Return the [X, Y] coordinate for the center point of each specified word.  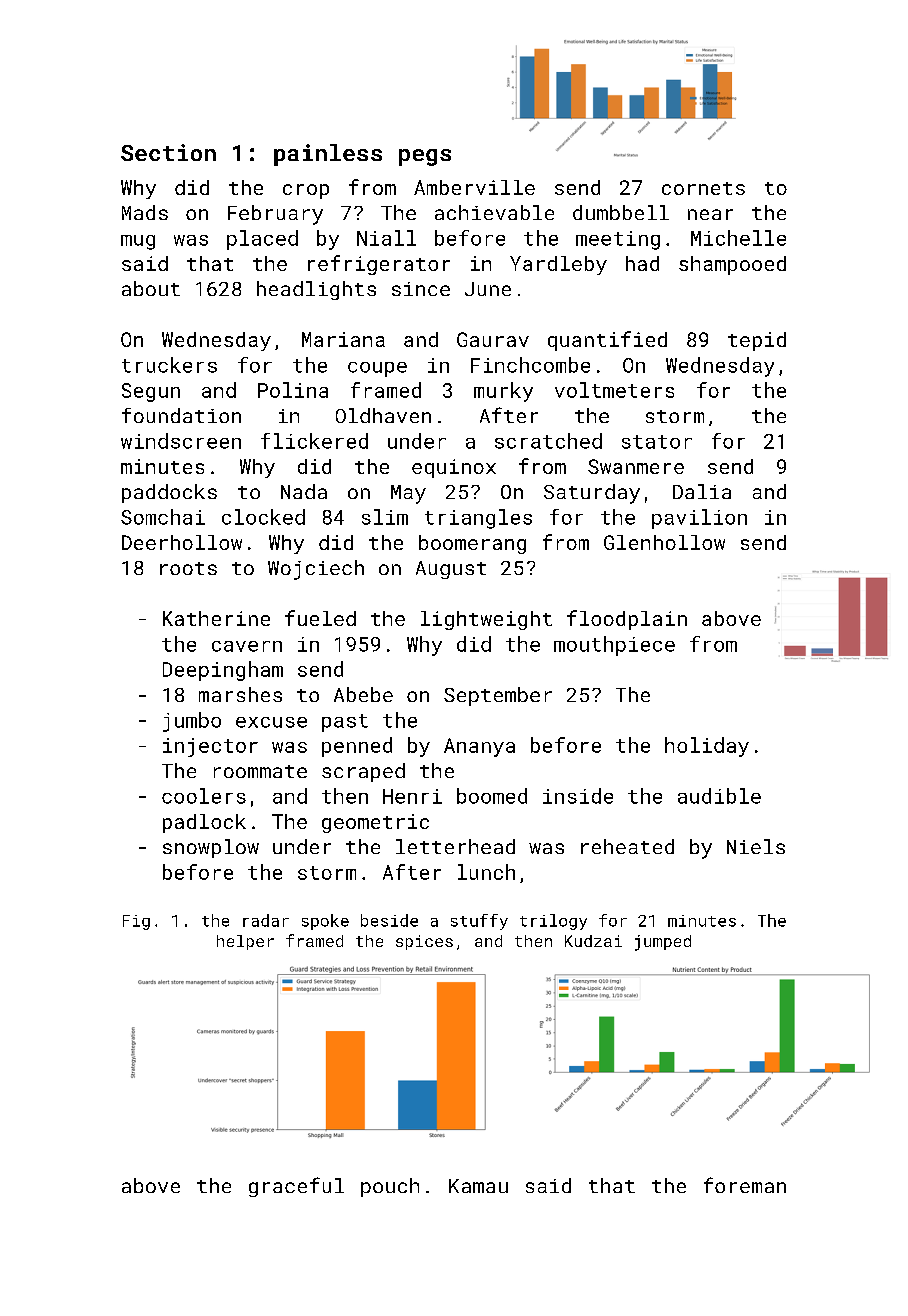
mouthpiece [614, 646]
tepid [757, 341]
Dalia [702, 491]
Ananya [479, 747]
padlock [204, 823]
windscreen [181, 441]
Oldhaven [383, 415]
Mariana [343, 339]
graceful [296, 1187]
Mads [145, 212]
